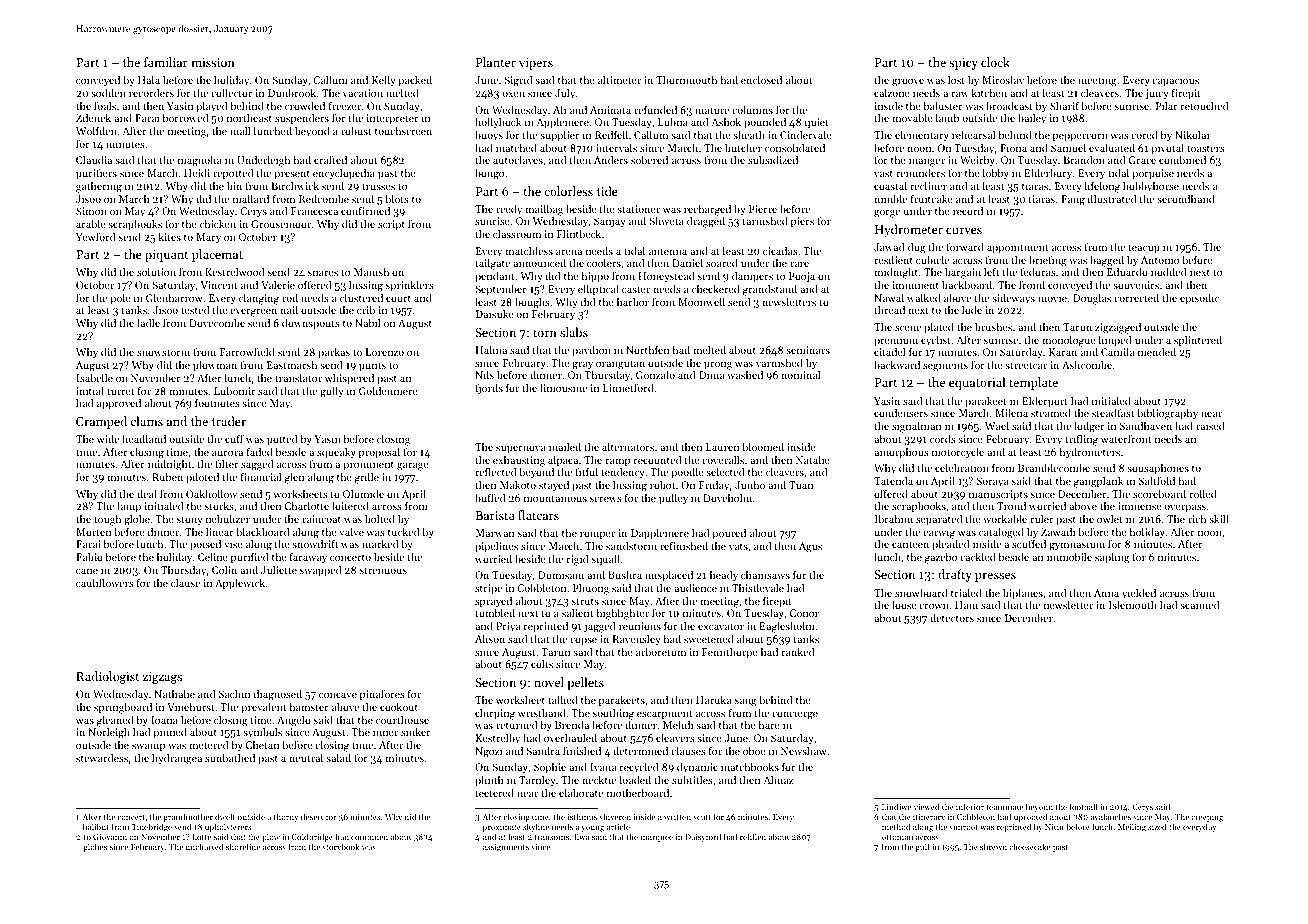  What do you see at coordinates (932, 198) in the screenshot?
I see `fruitcake` at bounding box center [932, 198].
